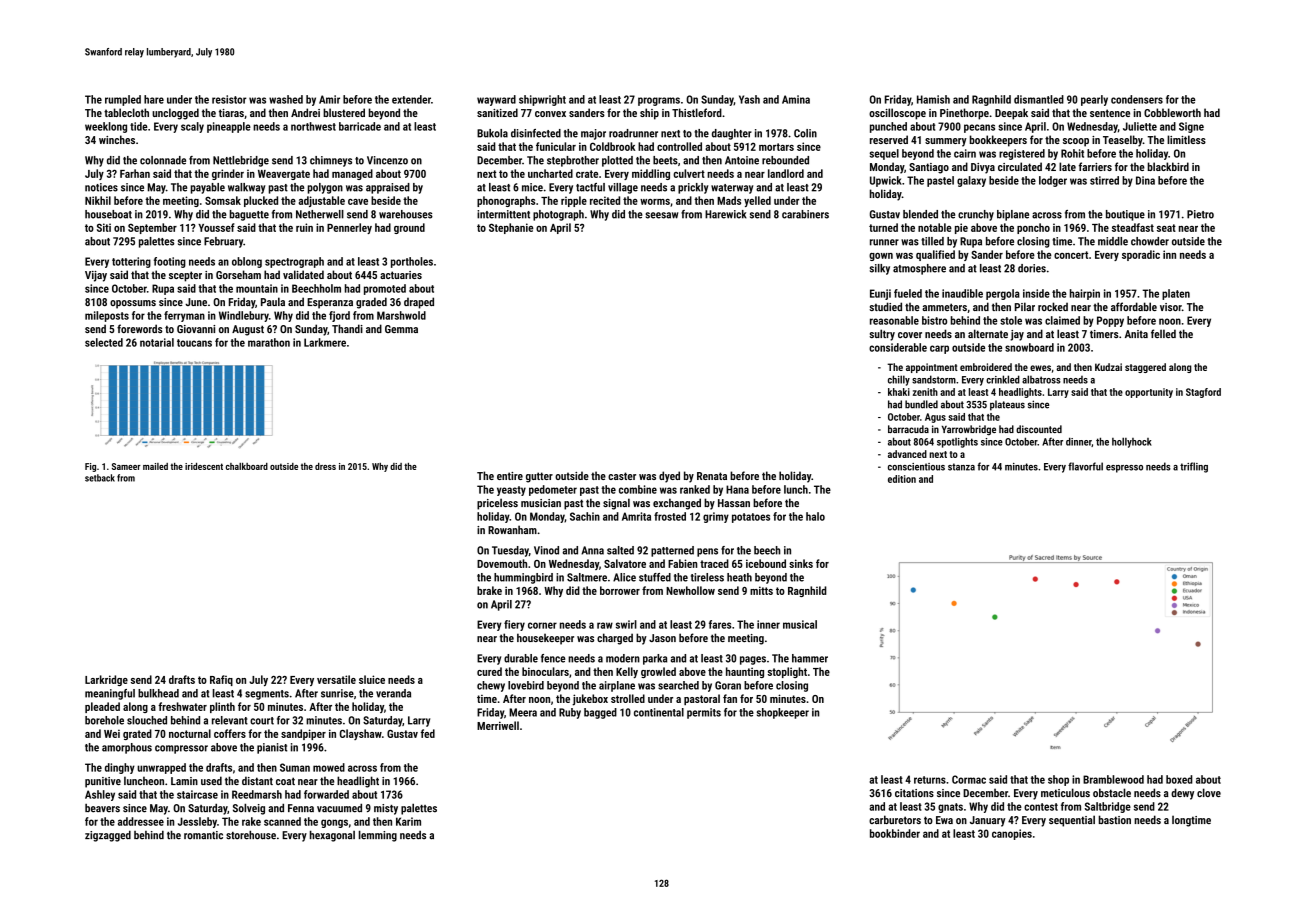 This image has height=924, width=1308. What do you see at coordinates (106, 680) in the image?
I see `Larkridge` at bounding box center [106, 680].
